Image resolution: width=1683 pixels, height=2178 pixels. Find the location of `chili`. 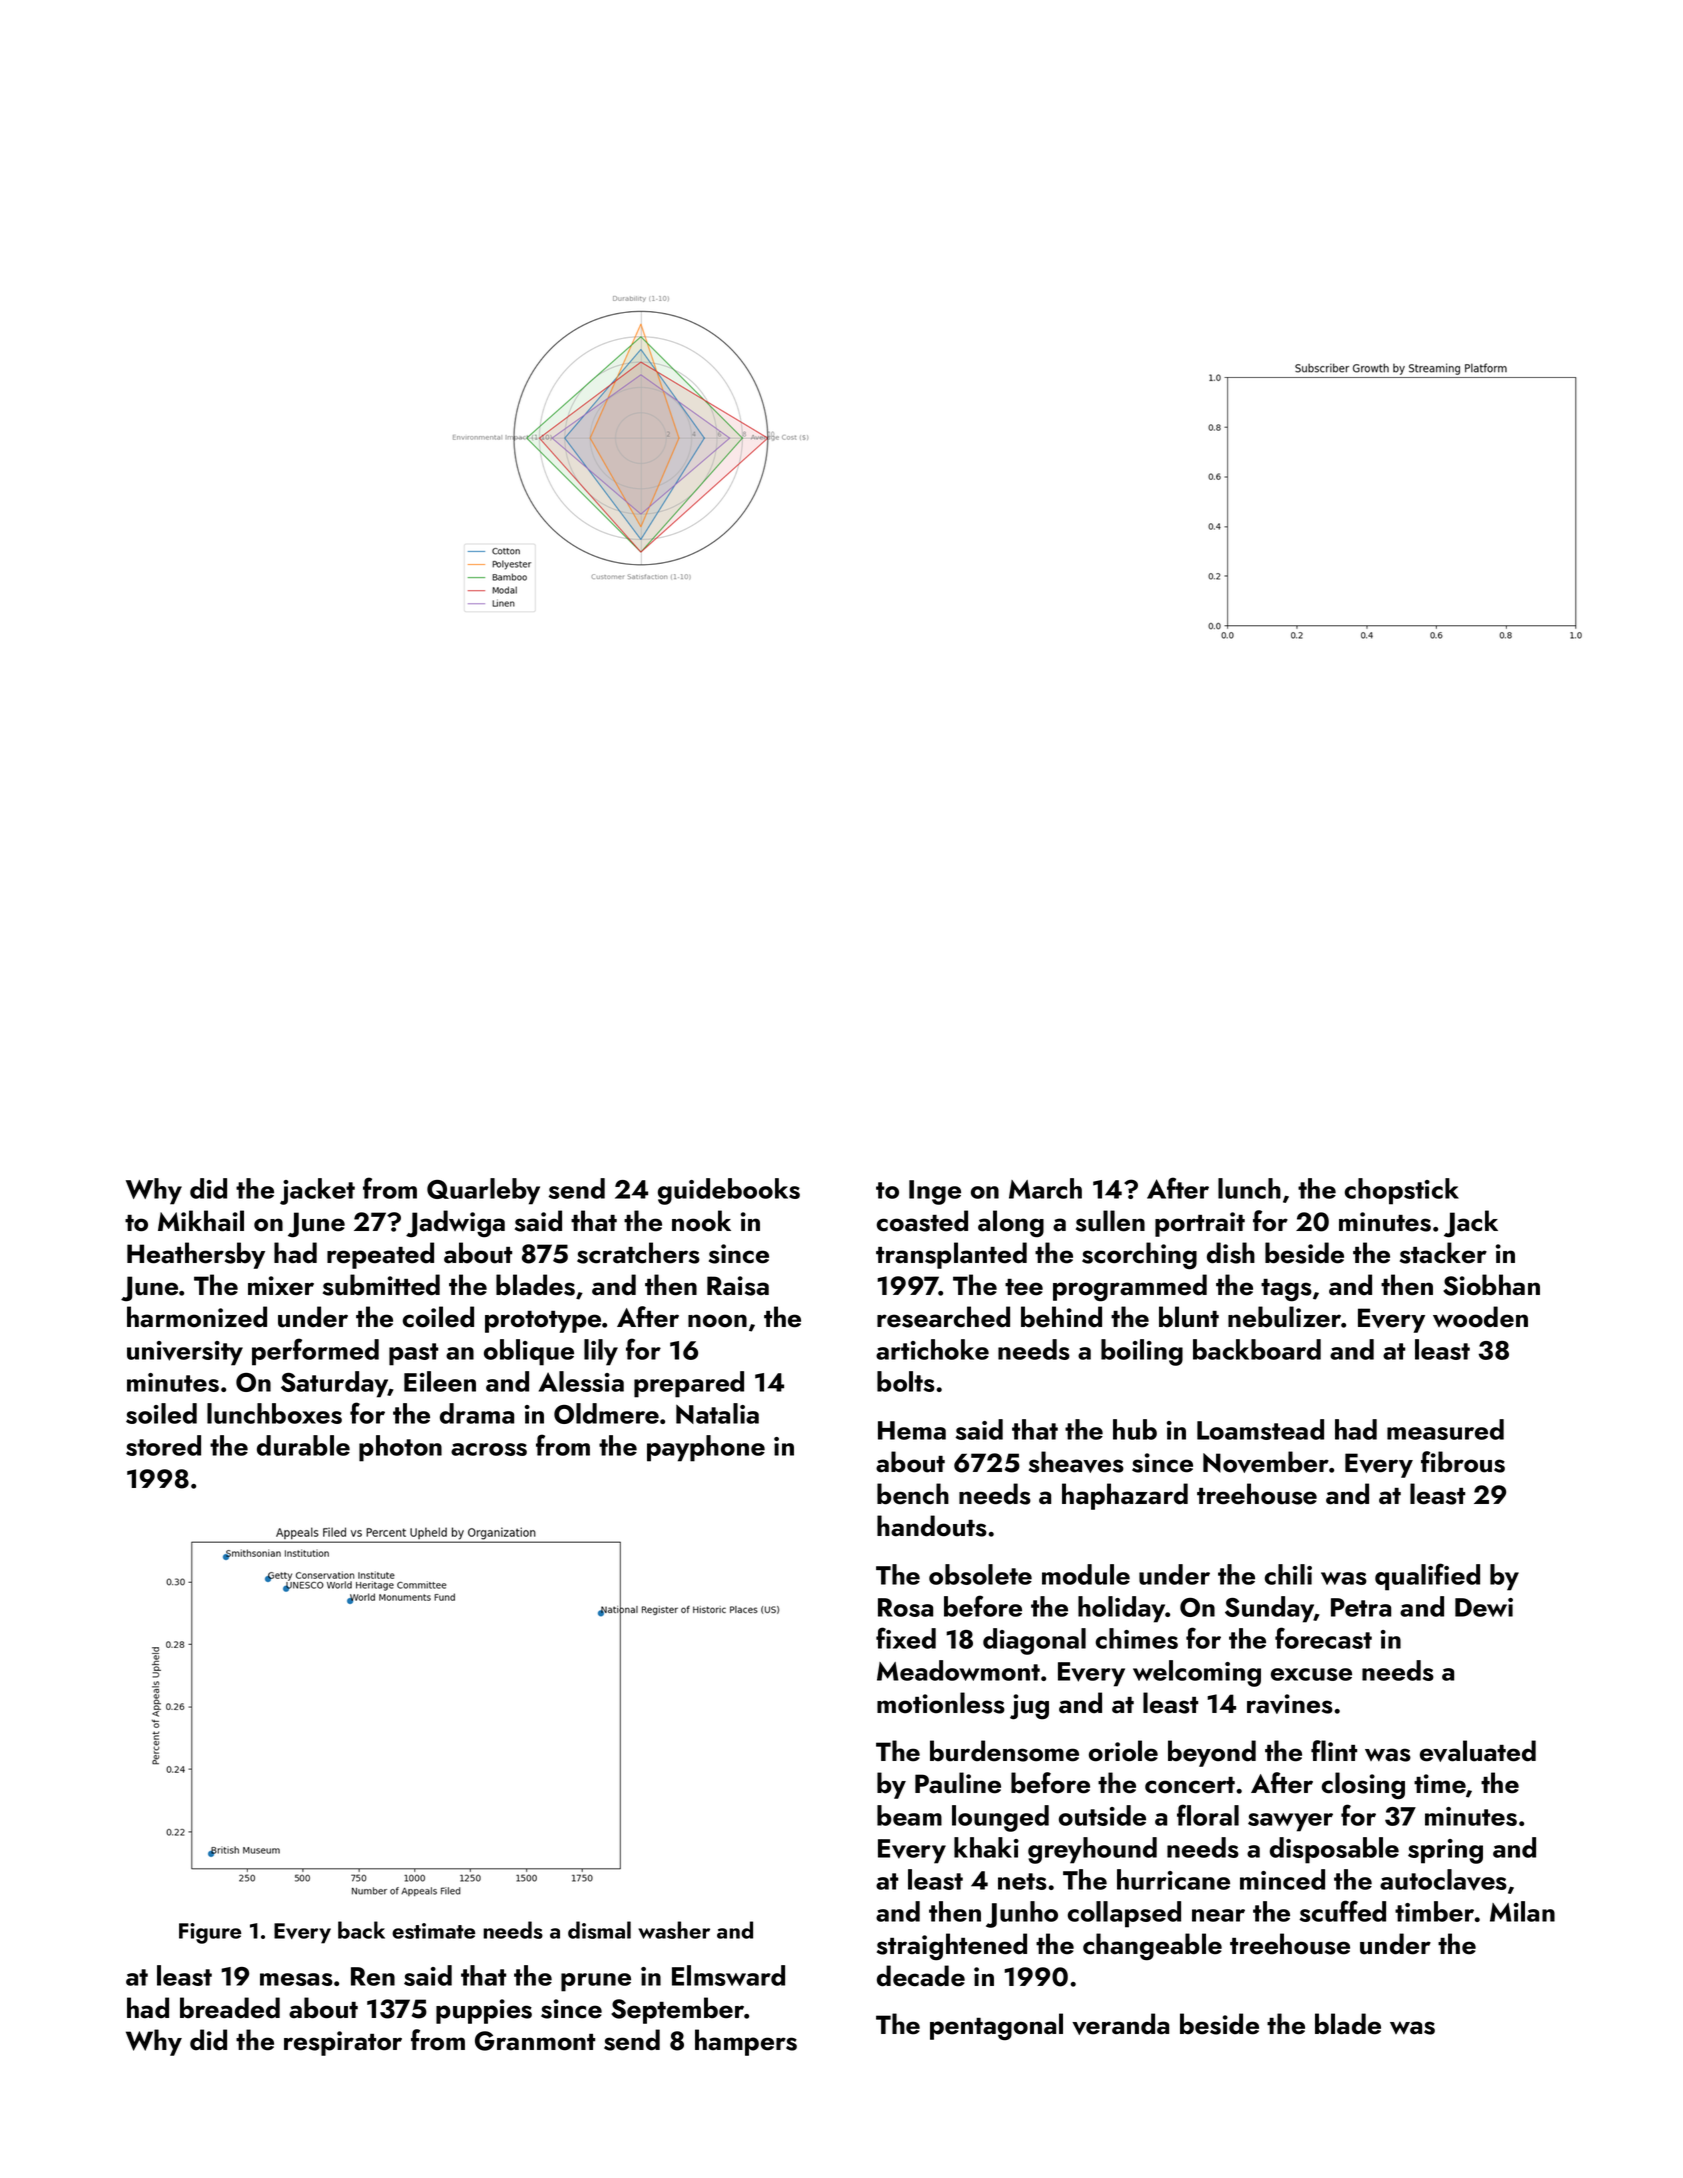

chili is located at coordinates (1288, 1574).
